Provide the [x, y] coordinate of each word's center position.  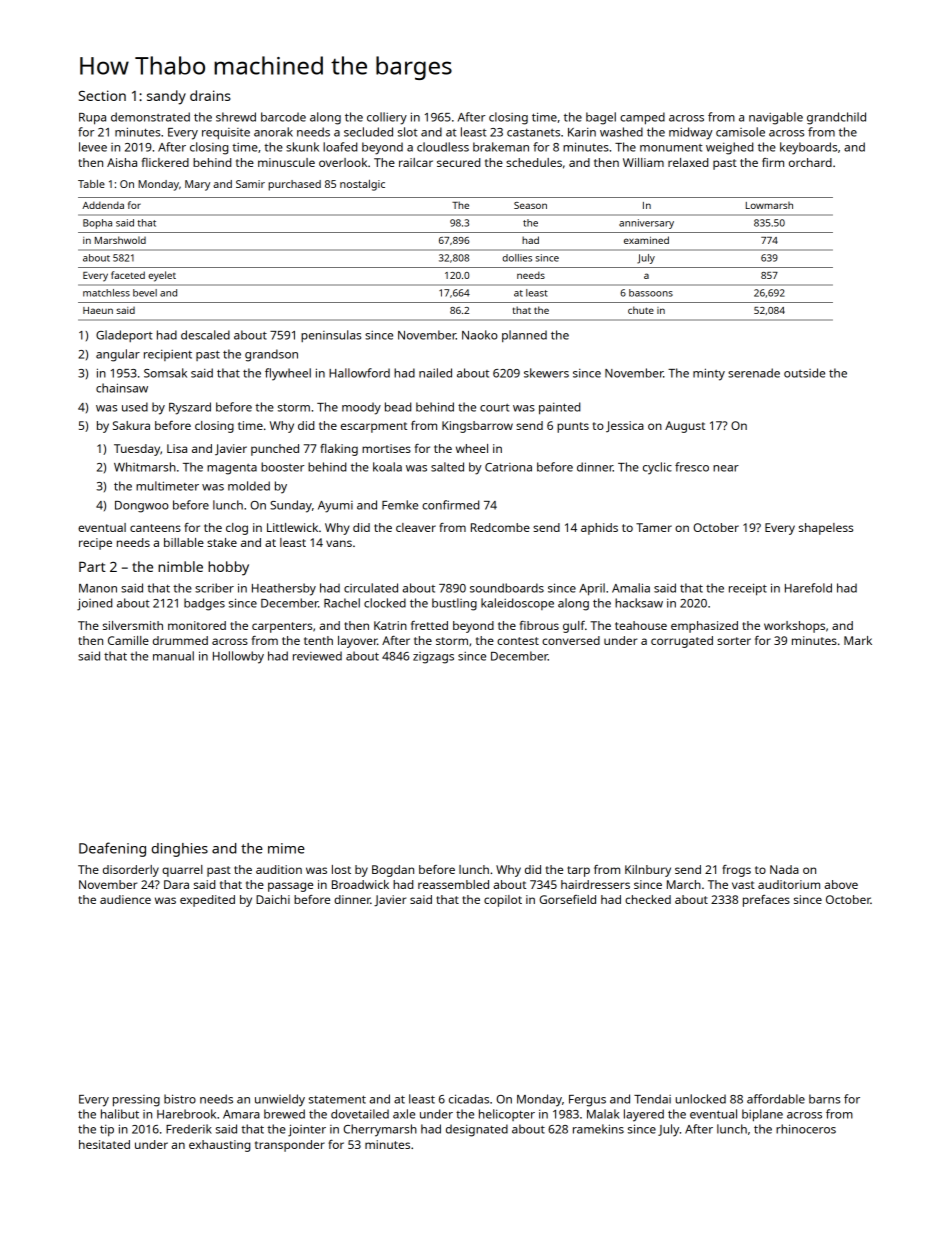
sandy [166, 97]
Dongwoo [142, 507]
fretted [429, 625]
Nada [784, 869]
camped [642, 118]
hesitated [104, 1144]
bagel [601, 118]
